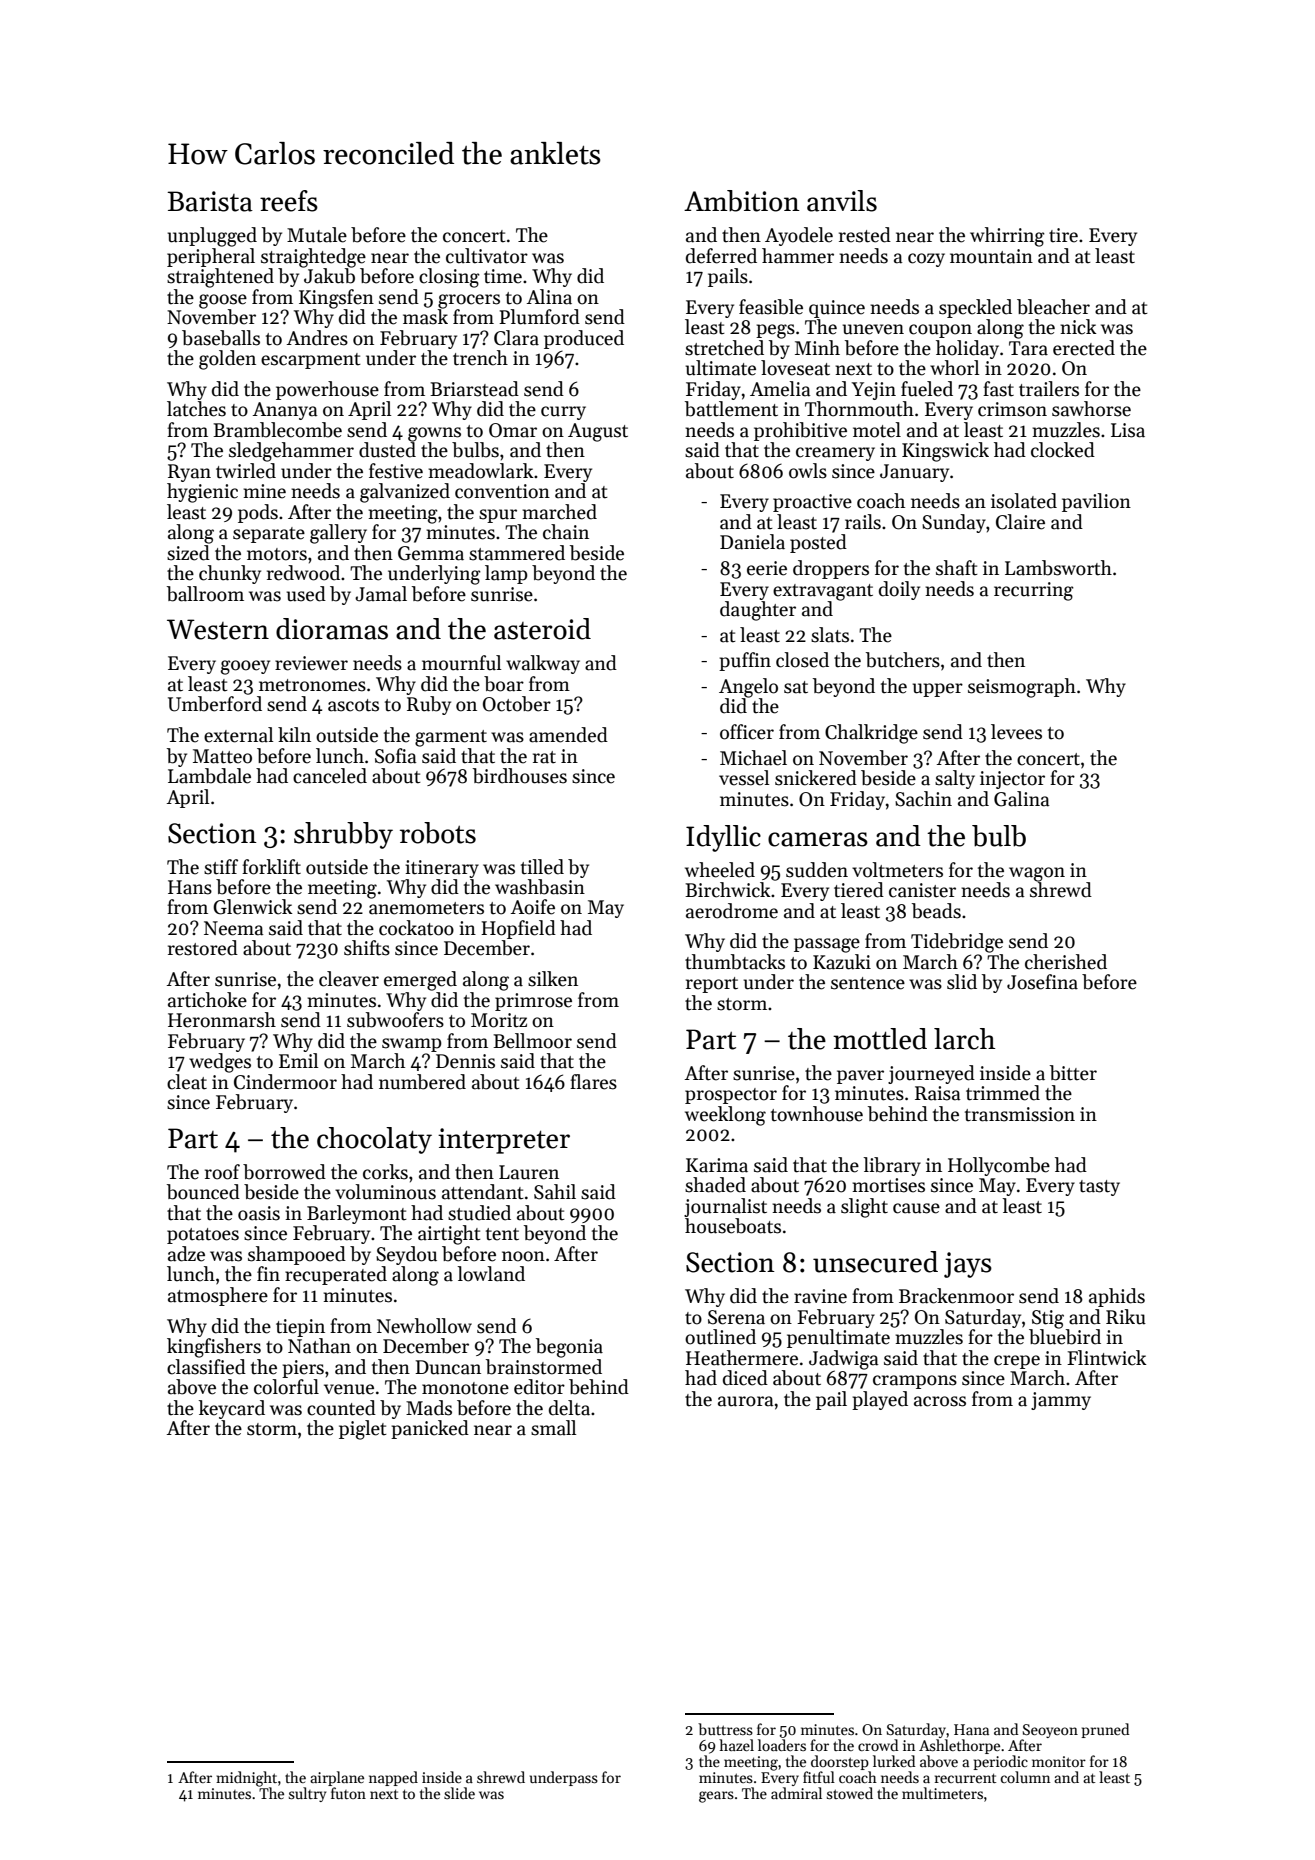  I want to click on asteroid, so click(542, 629).
